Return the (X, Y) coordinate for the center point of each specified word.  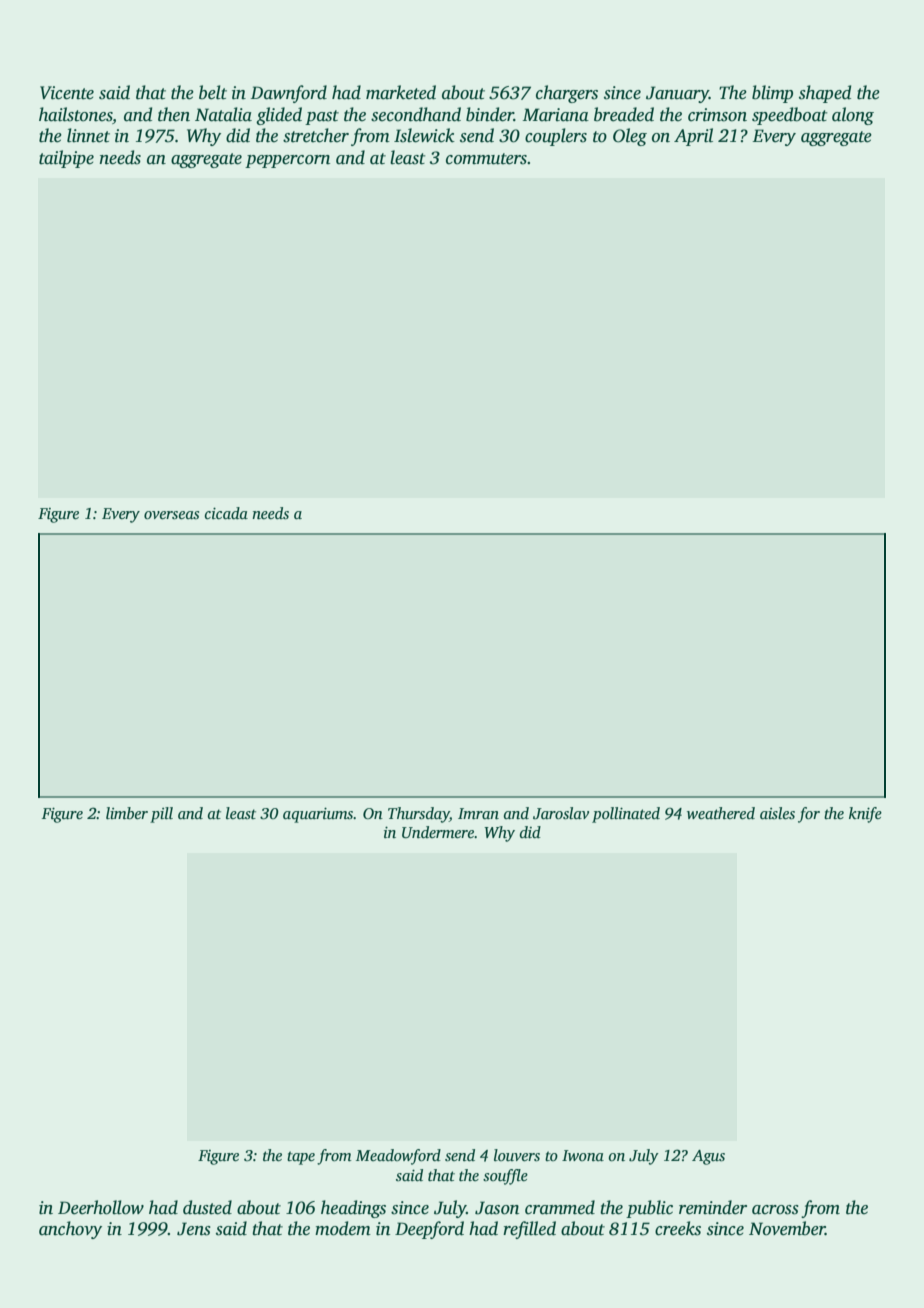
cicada (226, 513)
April (693, 137)
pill (161, 815)
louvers (517, 1155)
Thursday (419, 815)
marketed (401, 92)
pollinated (626, 815)
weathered (721, 813)
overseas (171, 515)
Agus (708, 1157)
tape (301, 1158)
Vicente (67, 93)
